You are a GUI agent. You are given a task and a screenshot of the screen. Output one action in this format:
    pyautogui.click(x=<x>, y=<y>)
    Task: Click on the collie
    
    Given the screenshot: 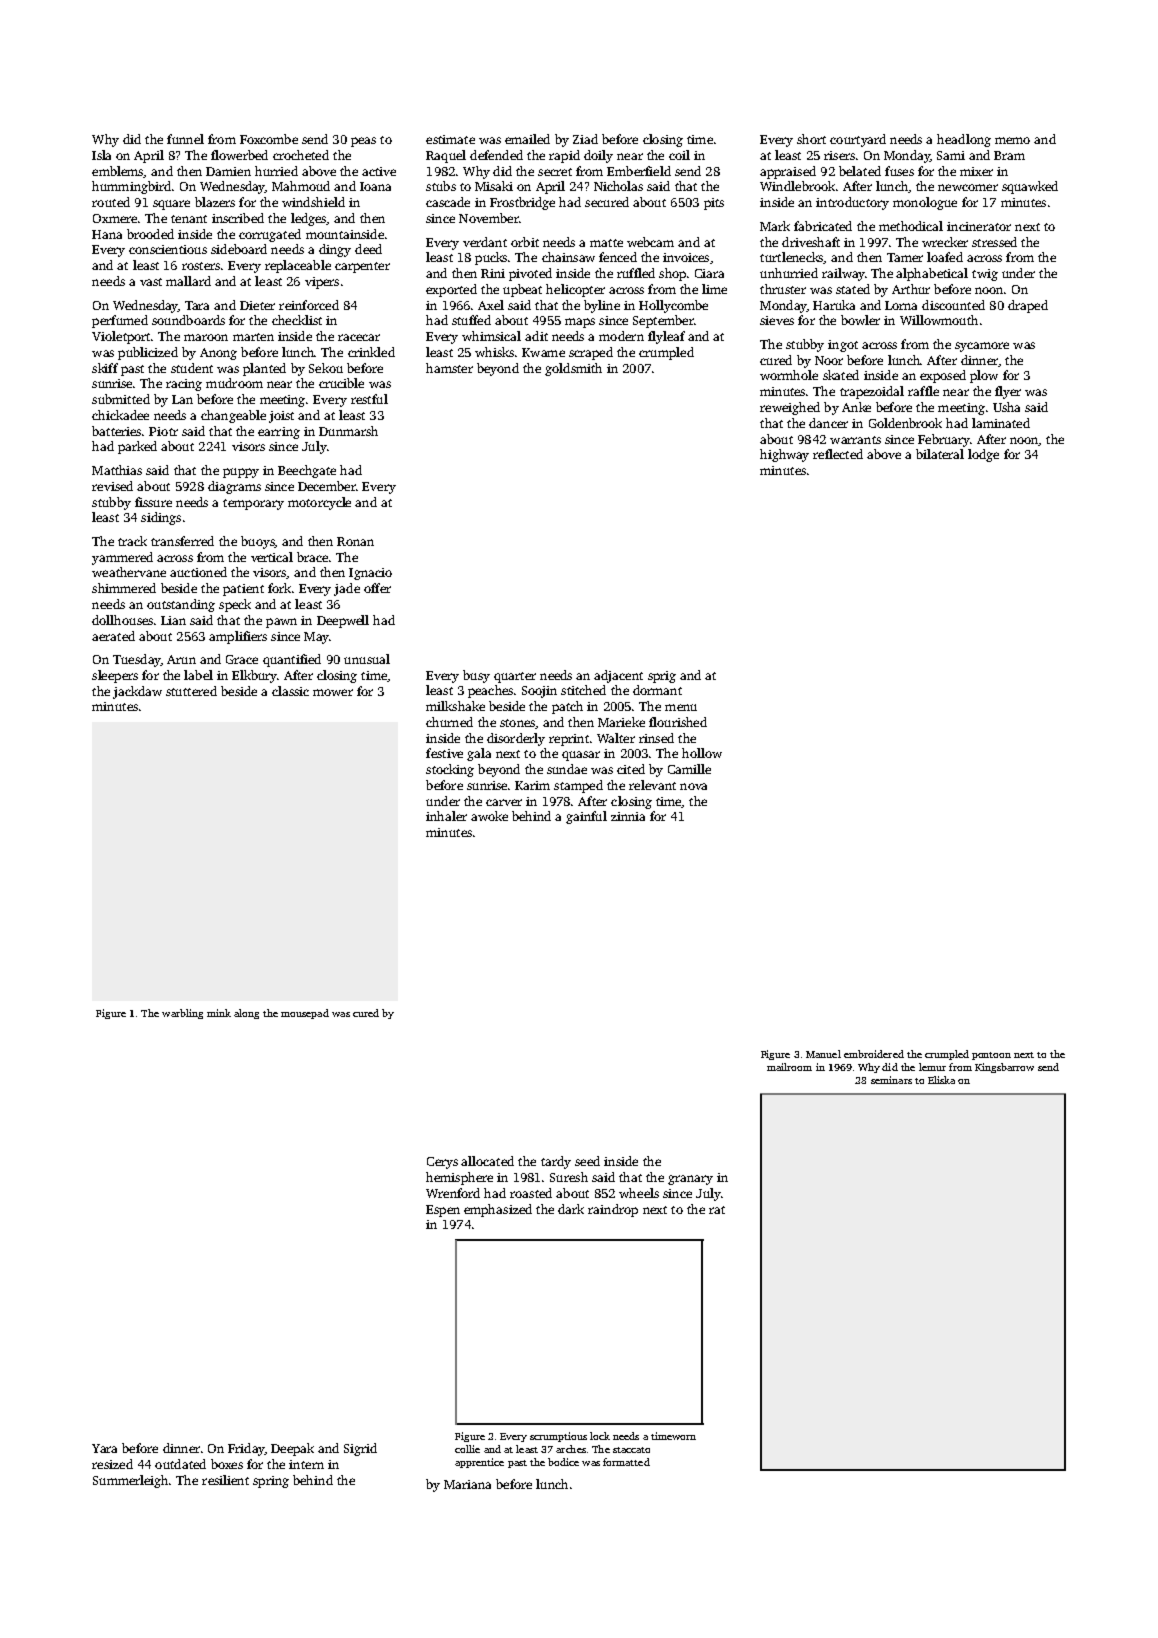 What is the action you would take?
    pyautogui.click(x=467, y=1449)
